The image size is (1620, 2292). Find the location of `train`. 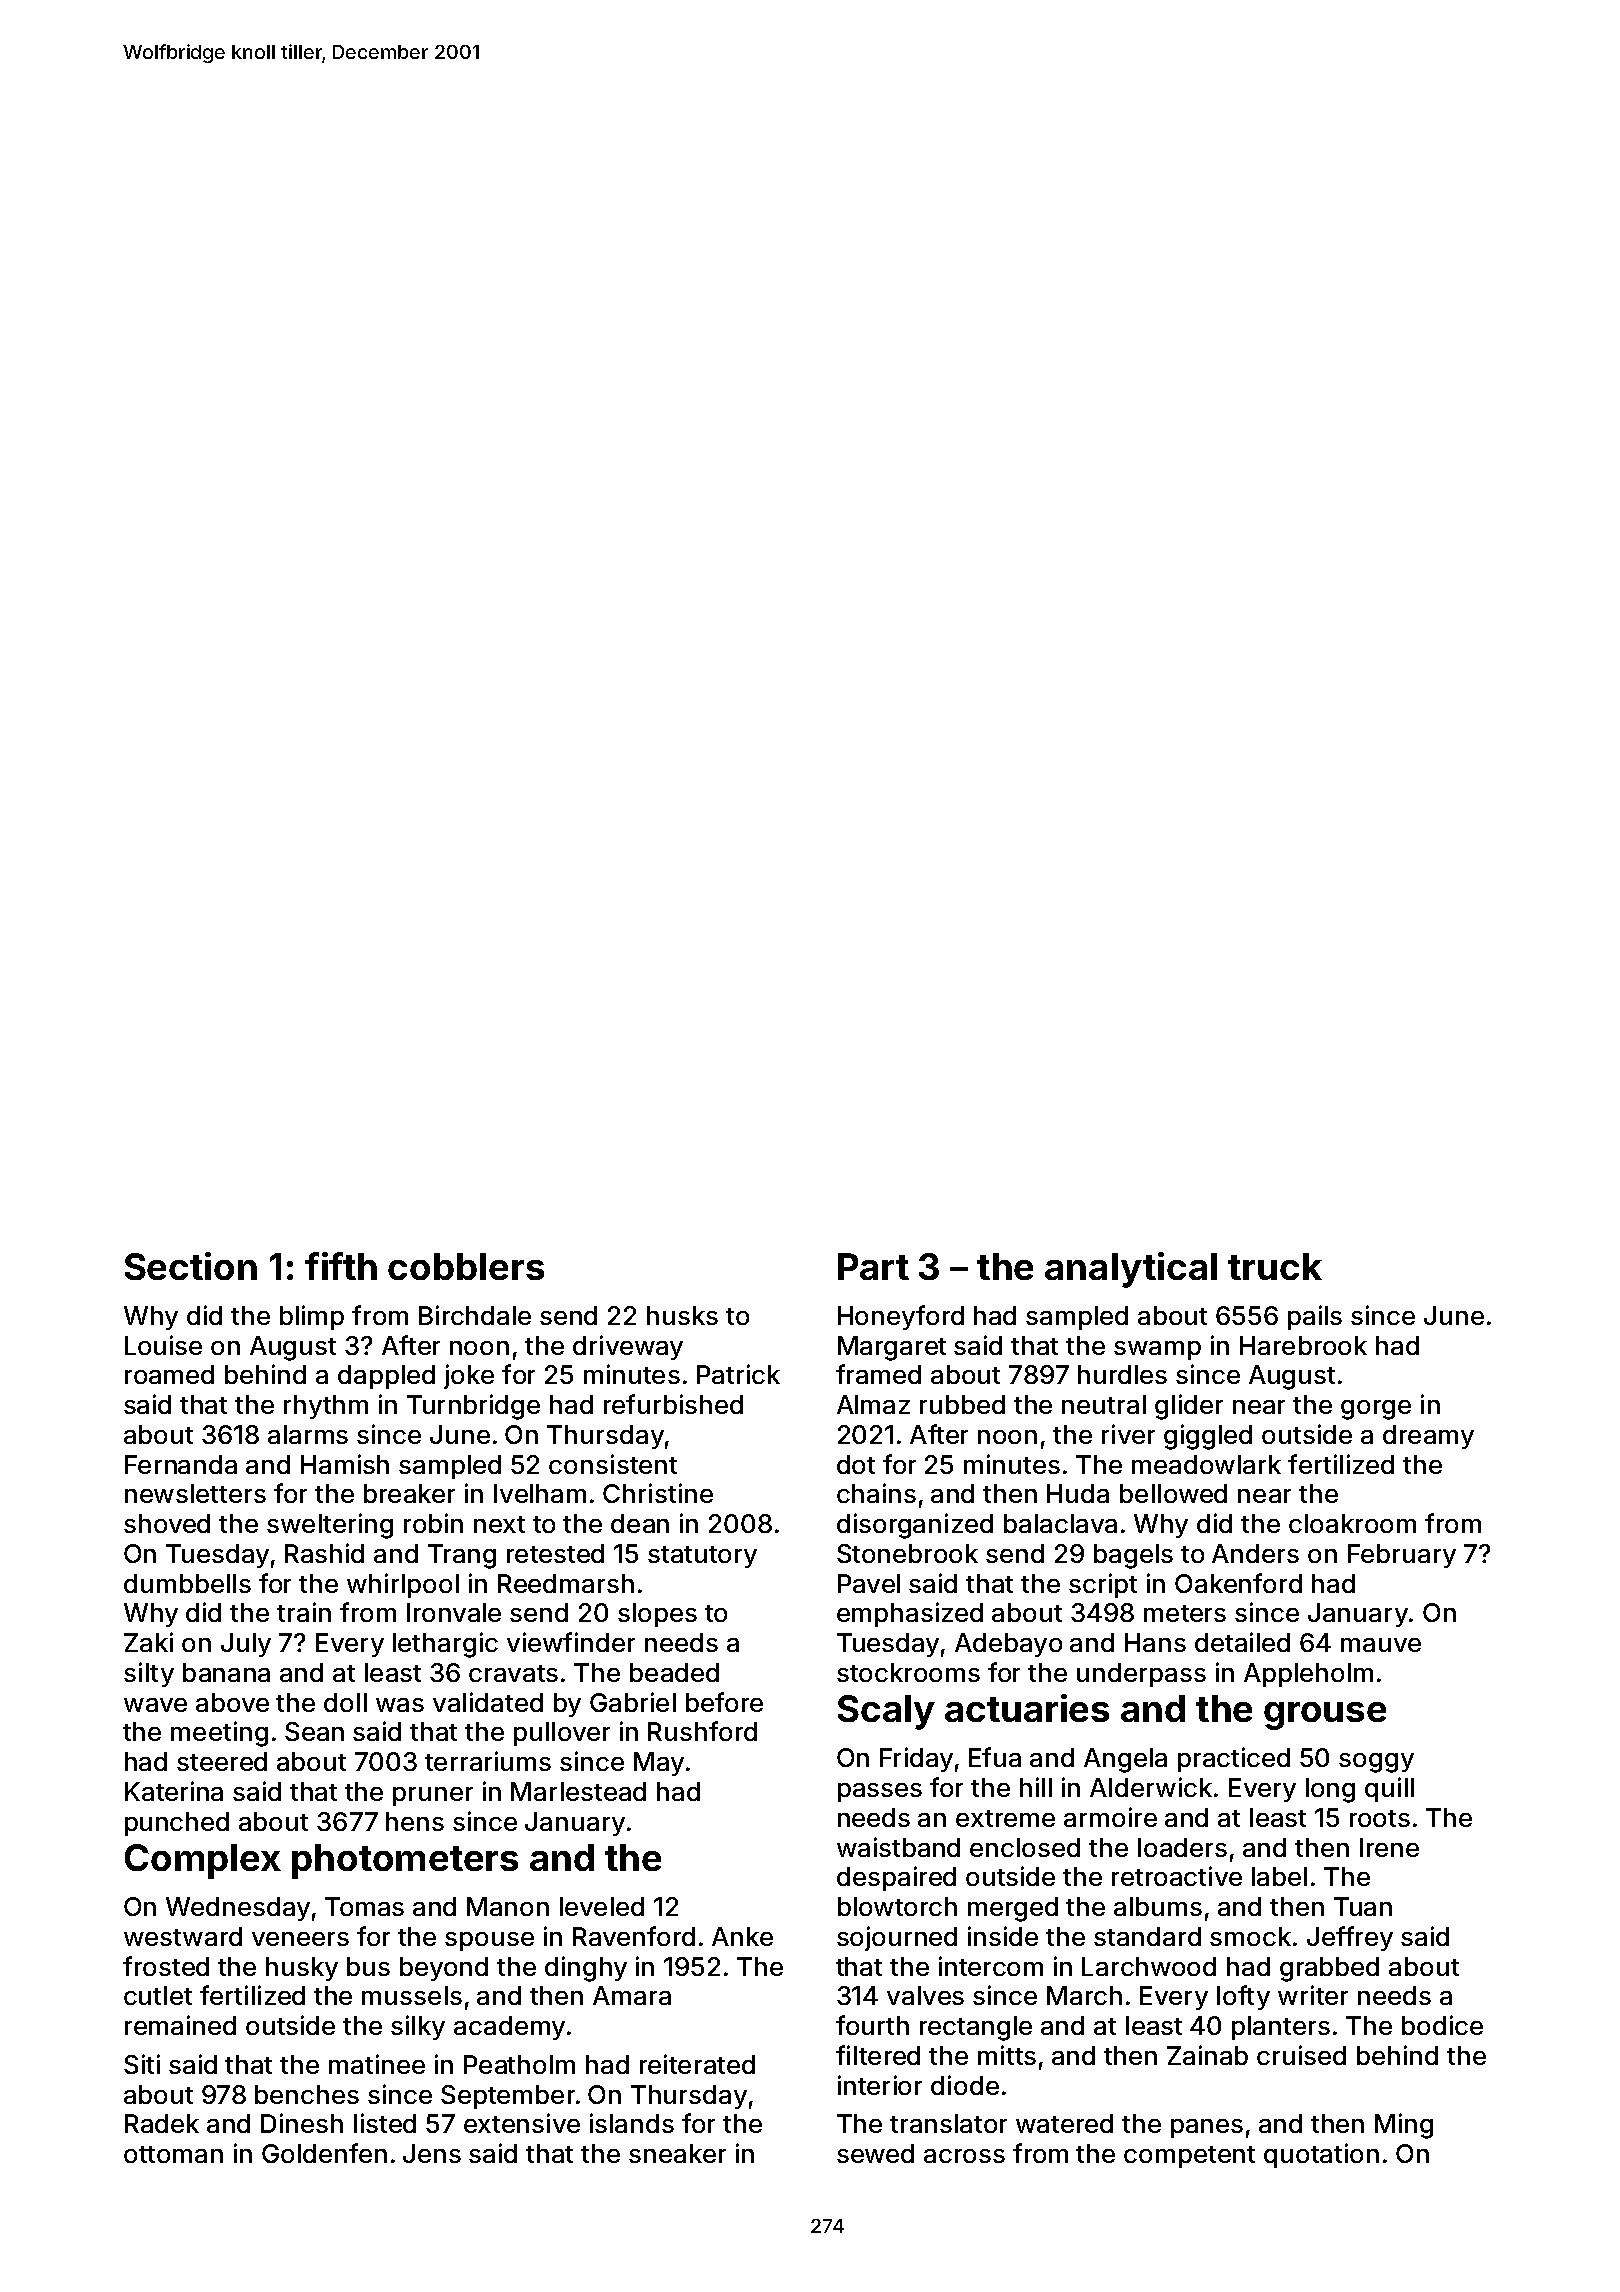

train is located at coordinates (304, 1612).
